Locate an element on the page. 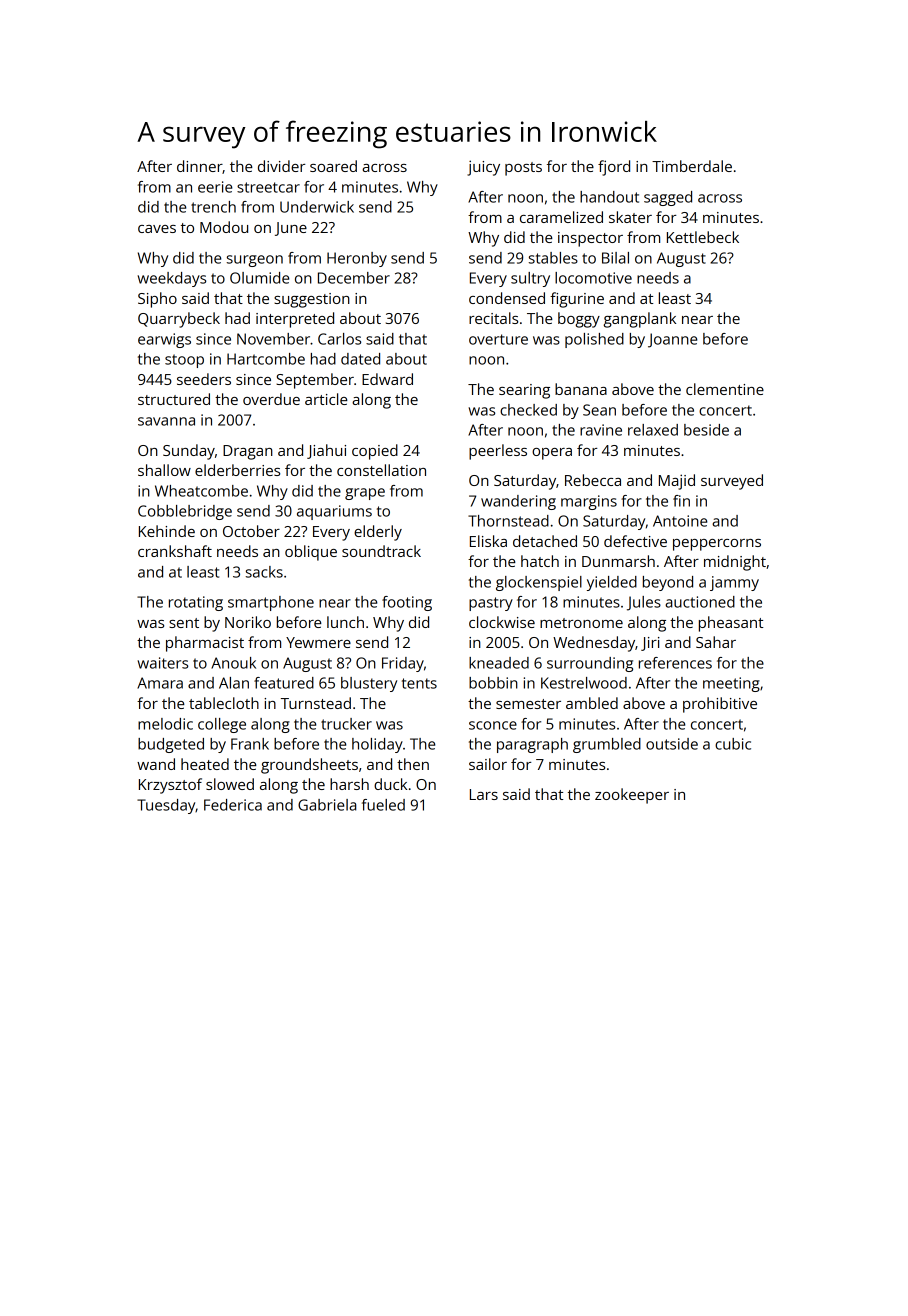 The width and height of the document is (908, 1316). Joanne is located at coordinates (672, 340).
